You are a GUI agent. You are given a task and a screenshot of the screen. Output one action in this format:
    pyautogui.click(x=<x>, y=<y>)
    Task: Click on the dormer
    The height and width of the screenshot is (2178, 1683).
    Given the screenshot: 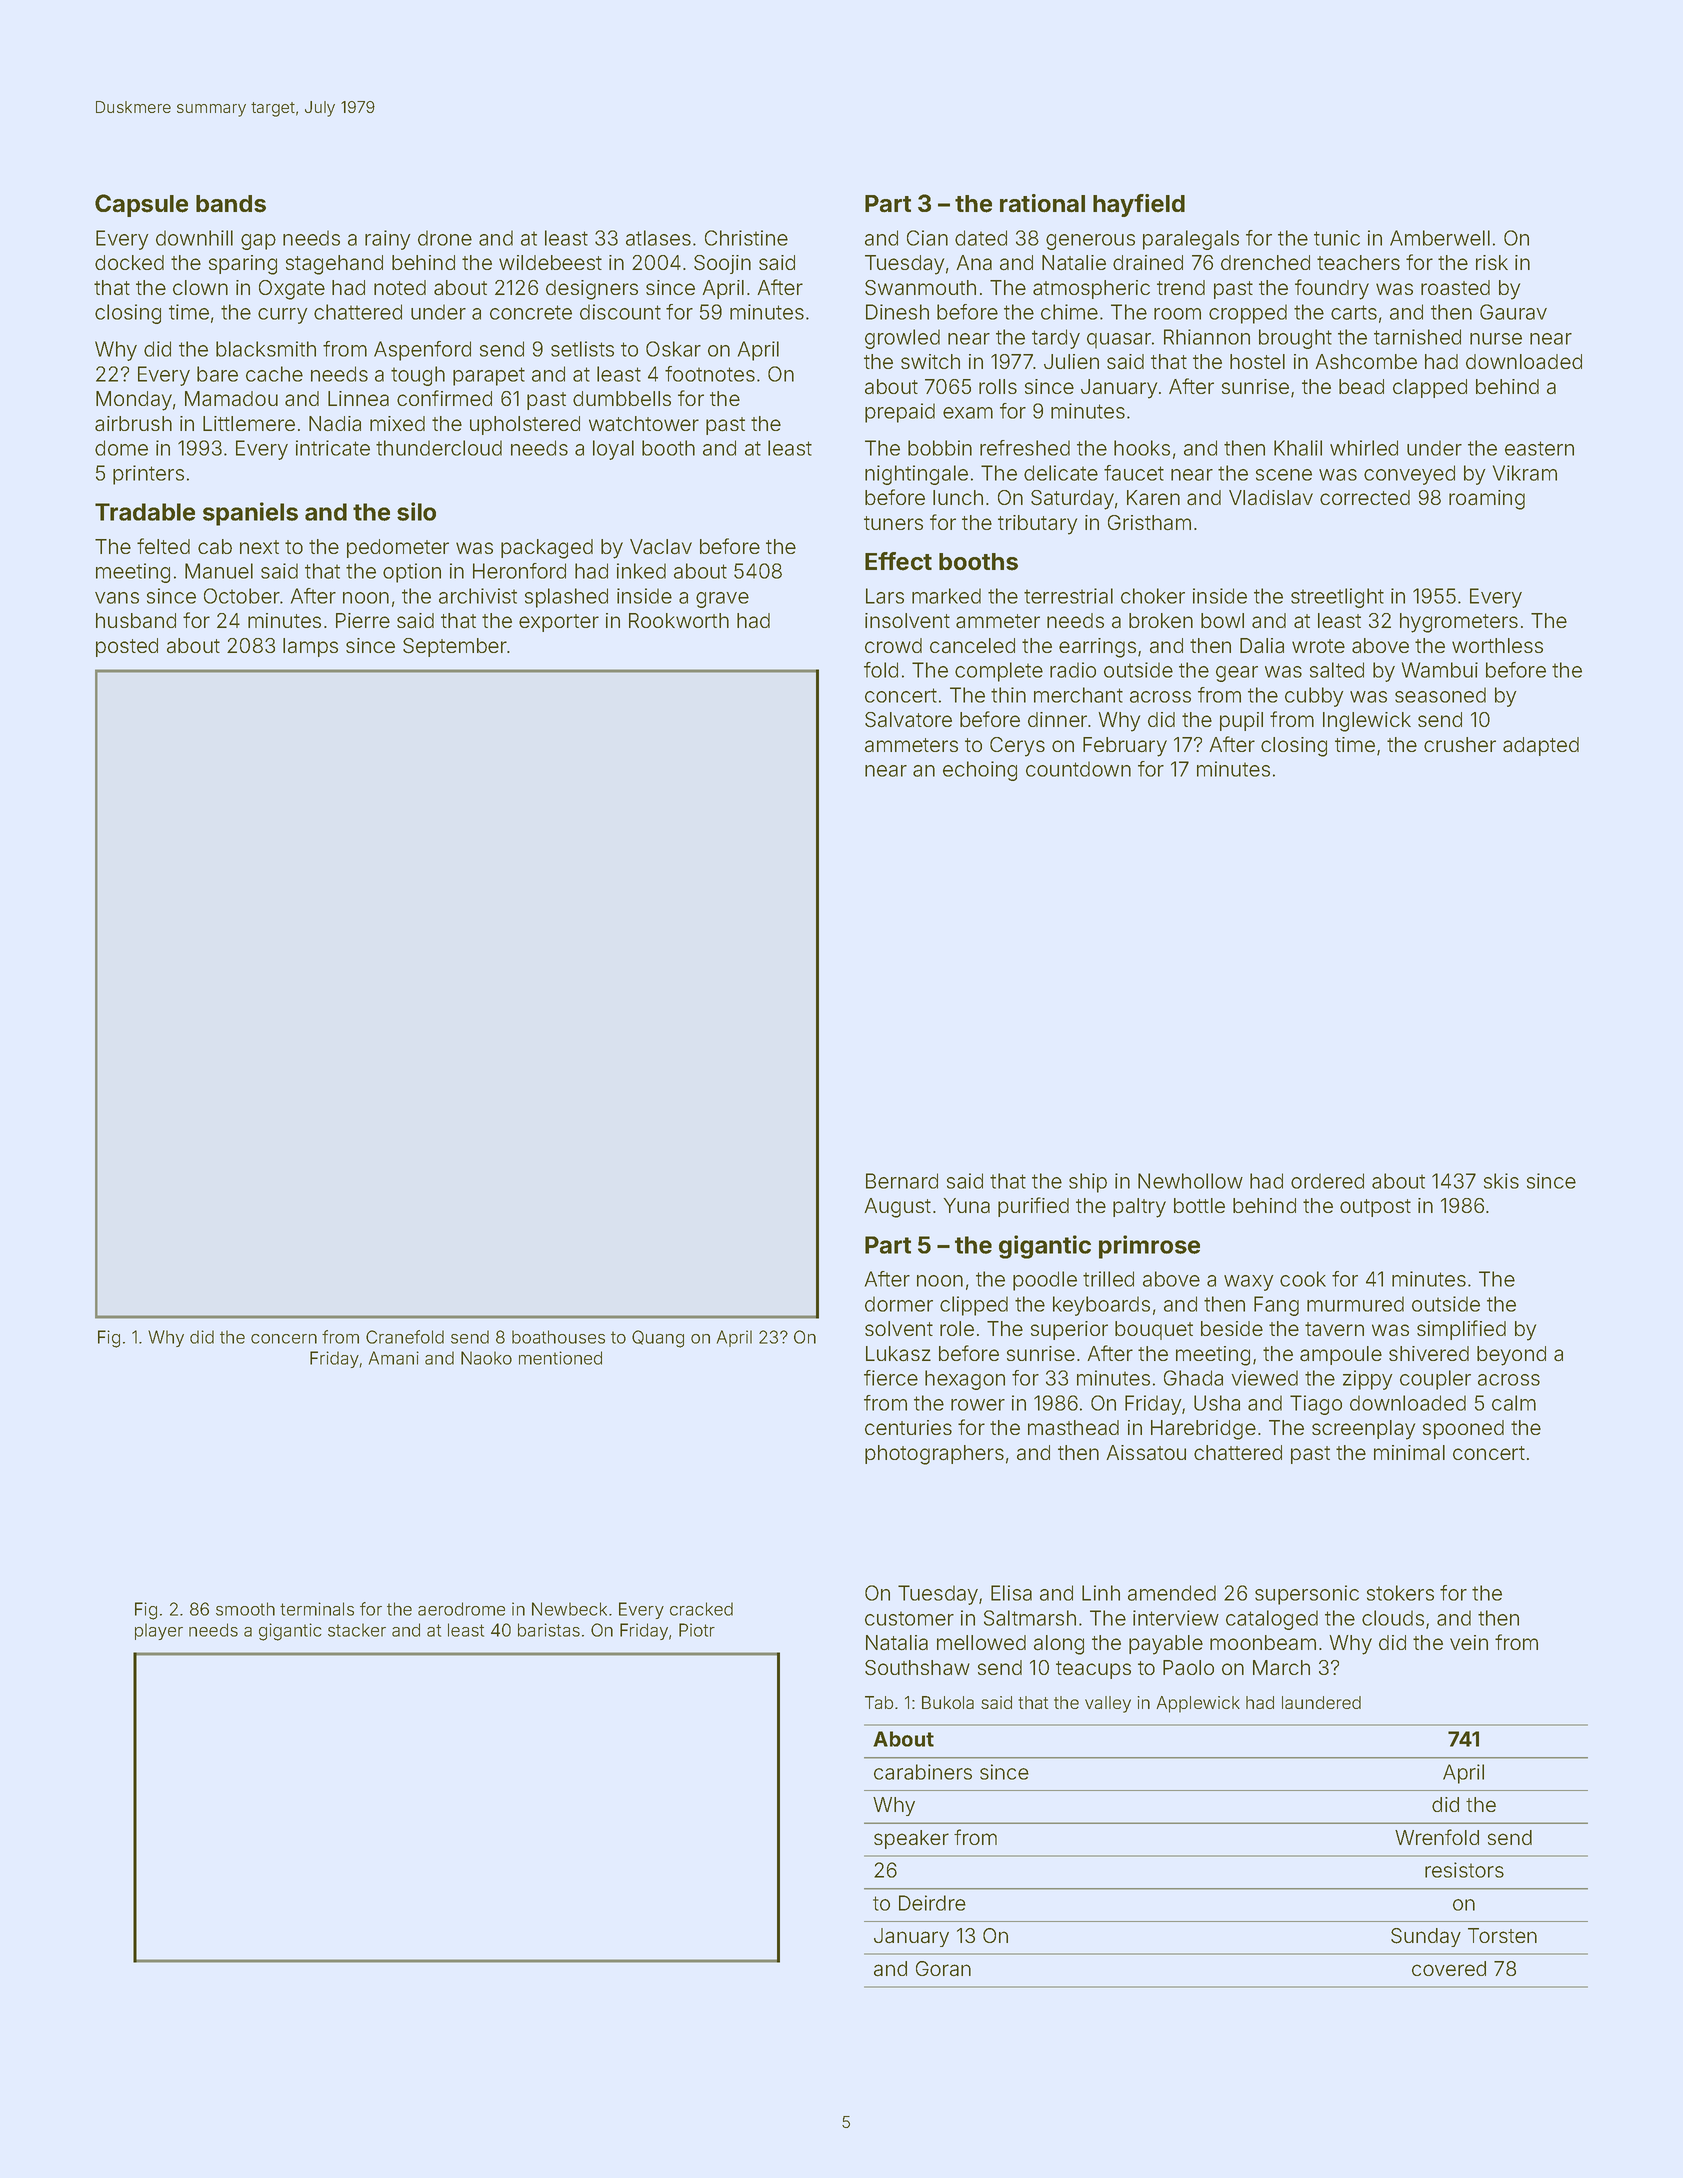 What is the action you would take?
    pyautogui.click(x=899, y=1304)
